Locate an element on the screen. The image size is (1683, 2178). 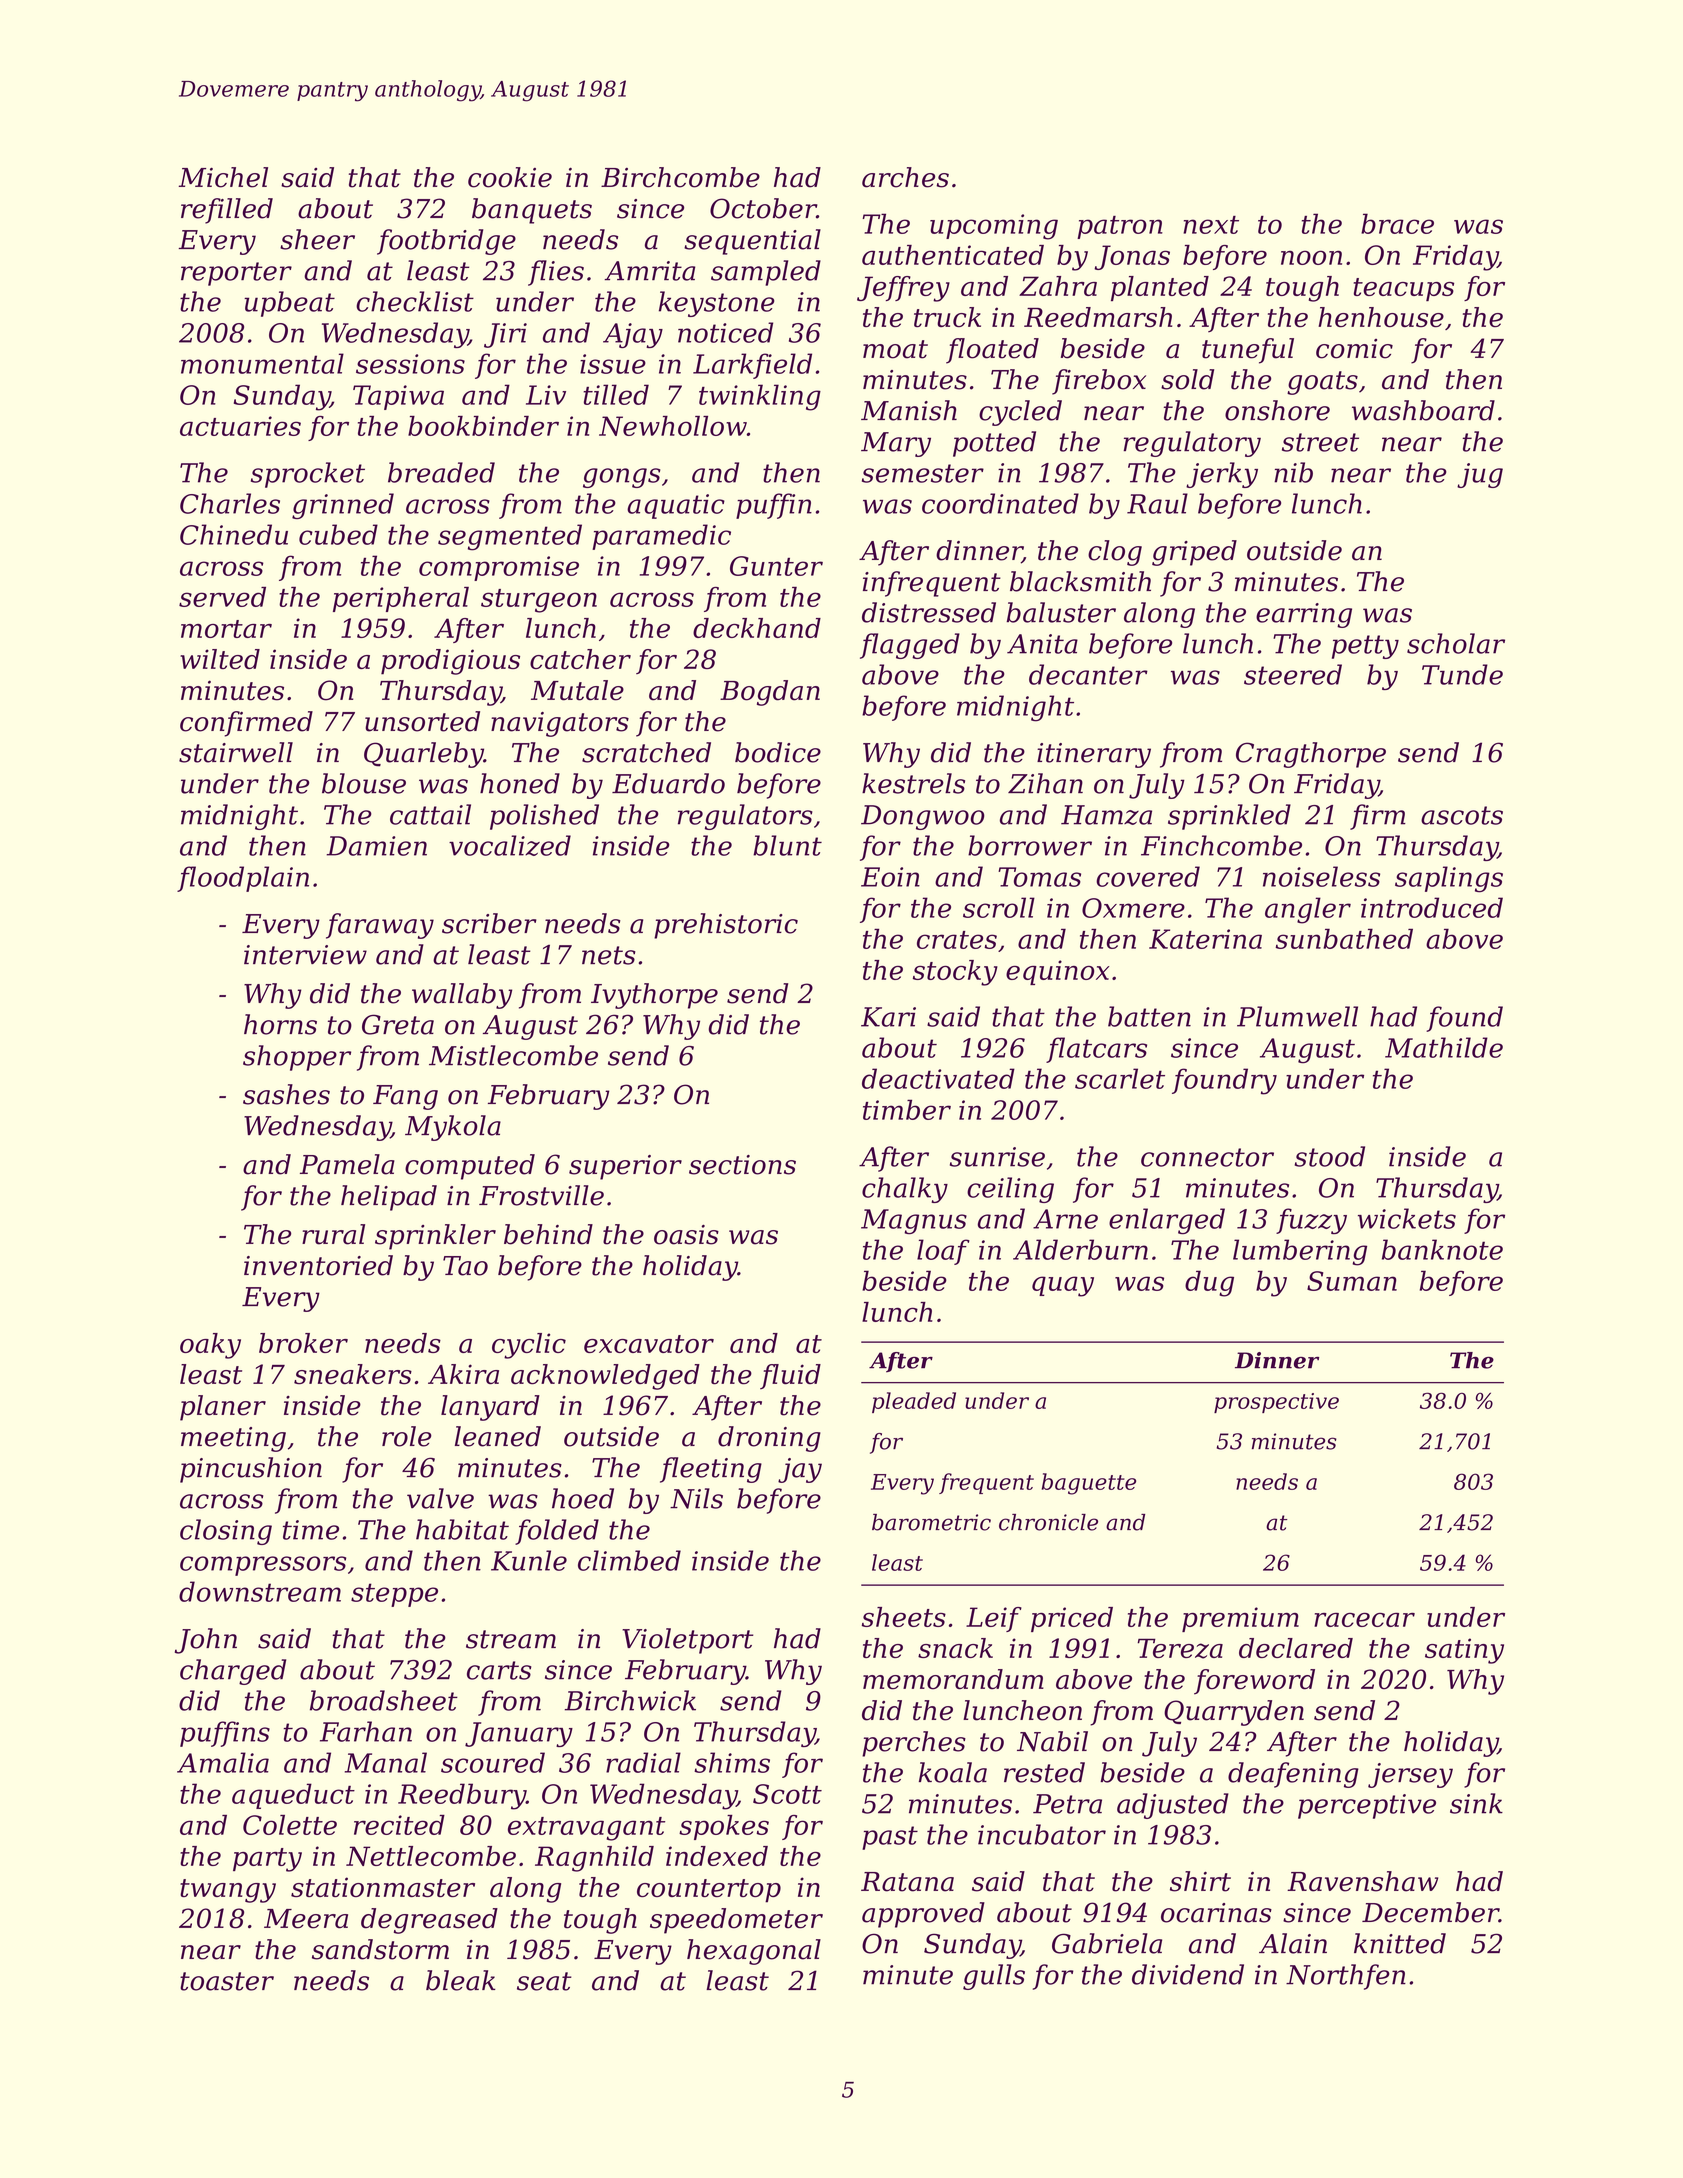
timber is located at coordinates (907, 1109).
